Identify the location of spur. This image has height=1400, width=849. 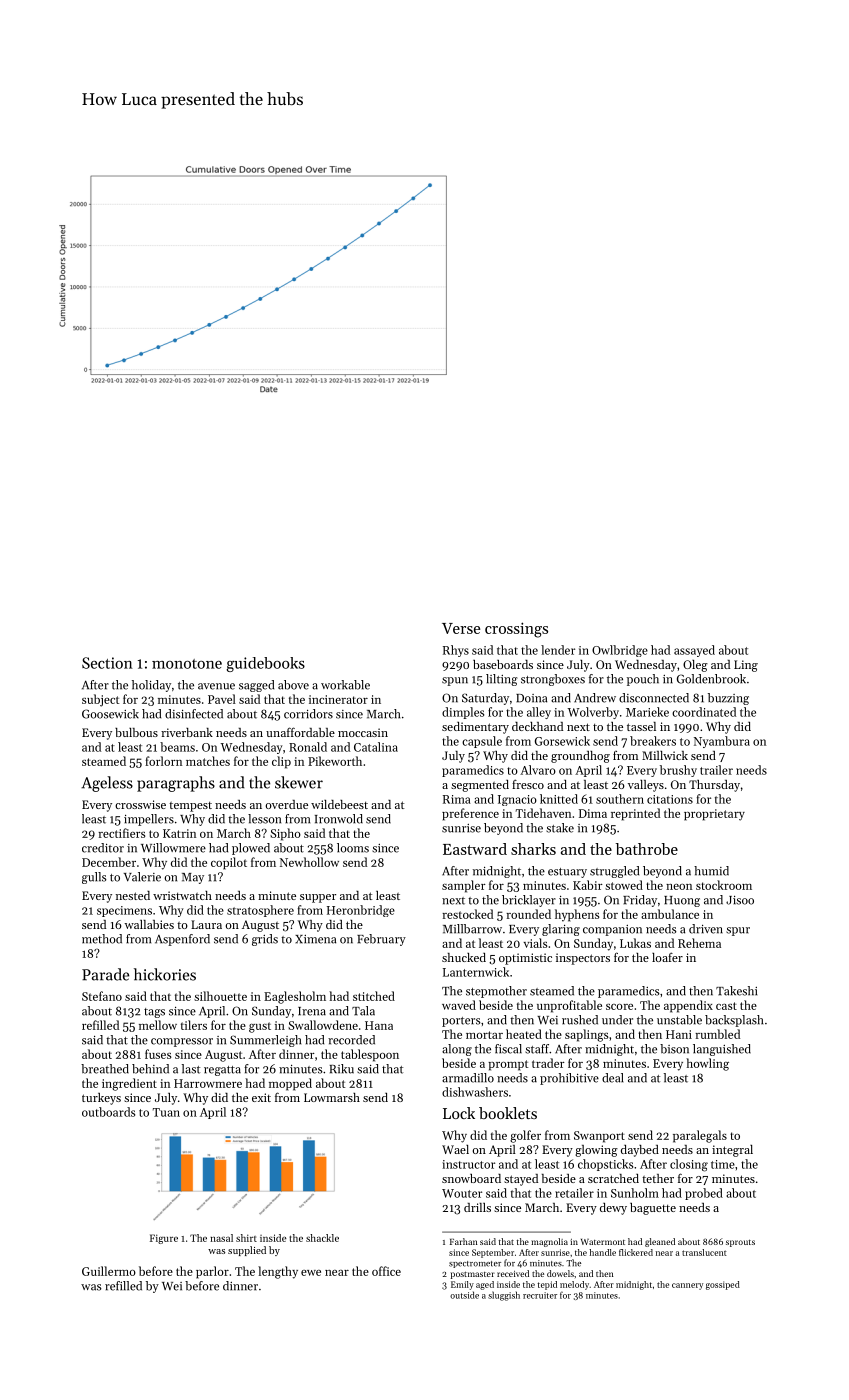
(738, 931).
